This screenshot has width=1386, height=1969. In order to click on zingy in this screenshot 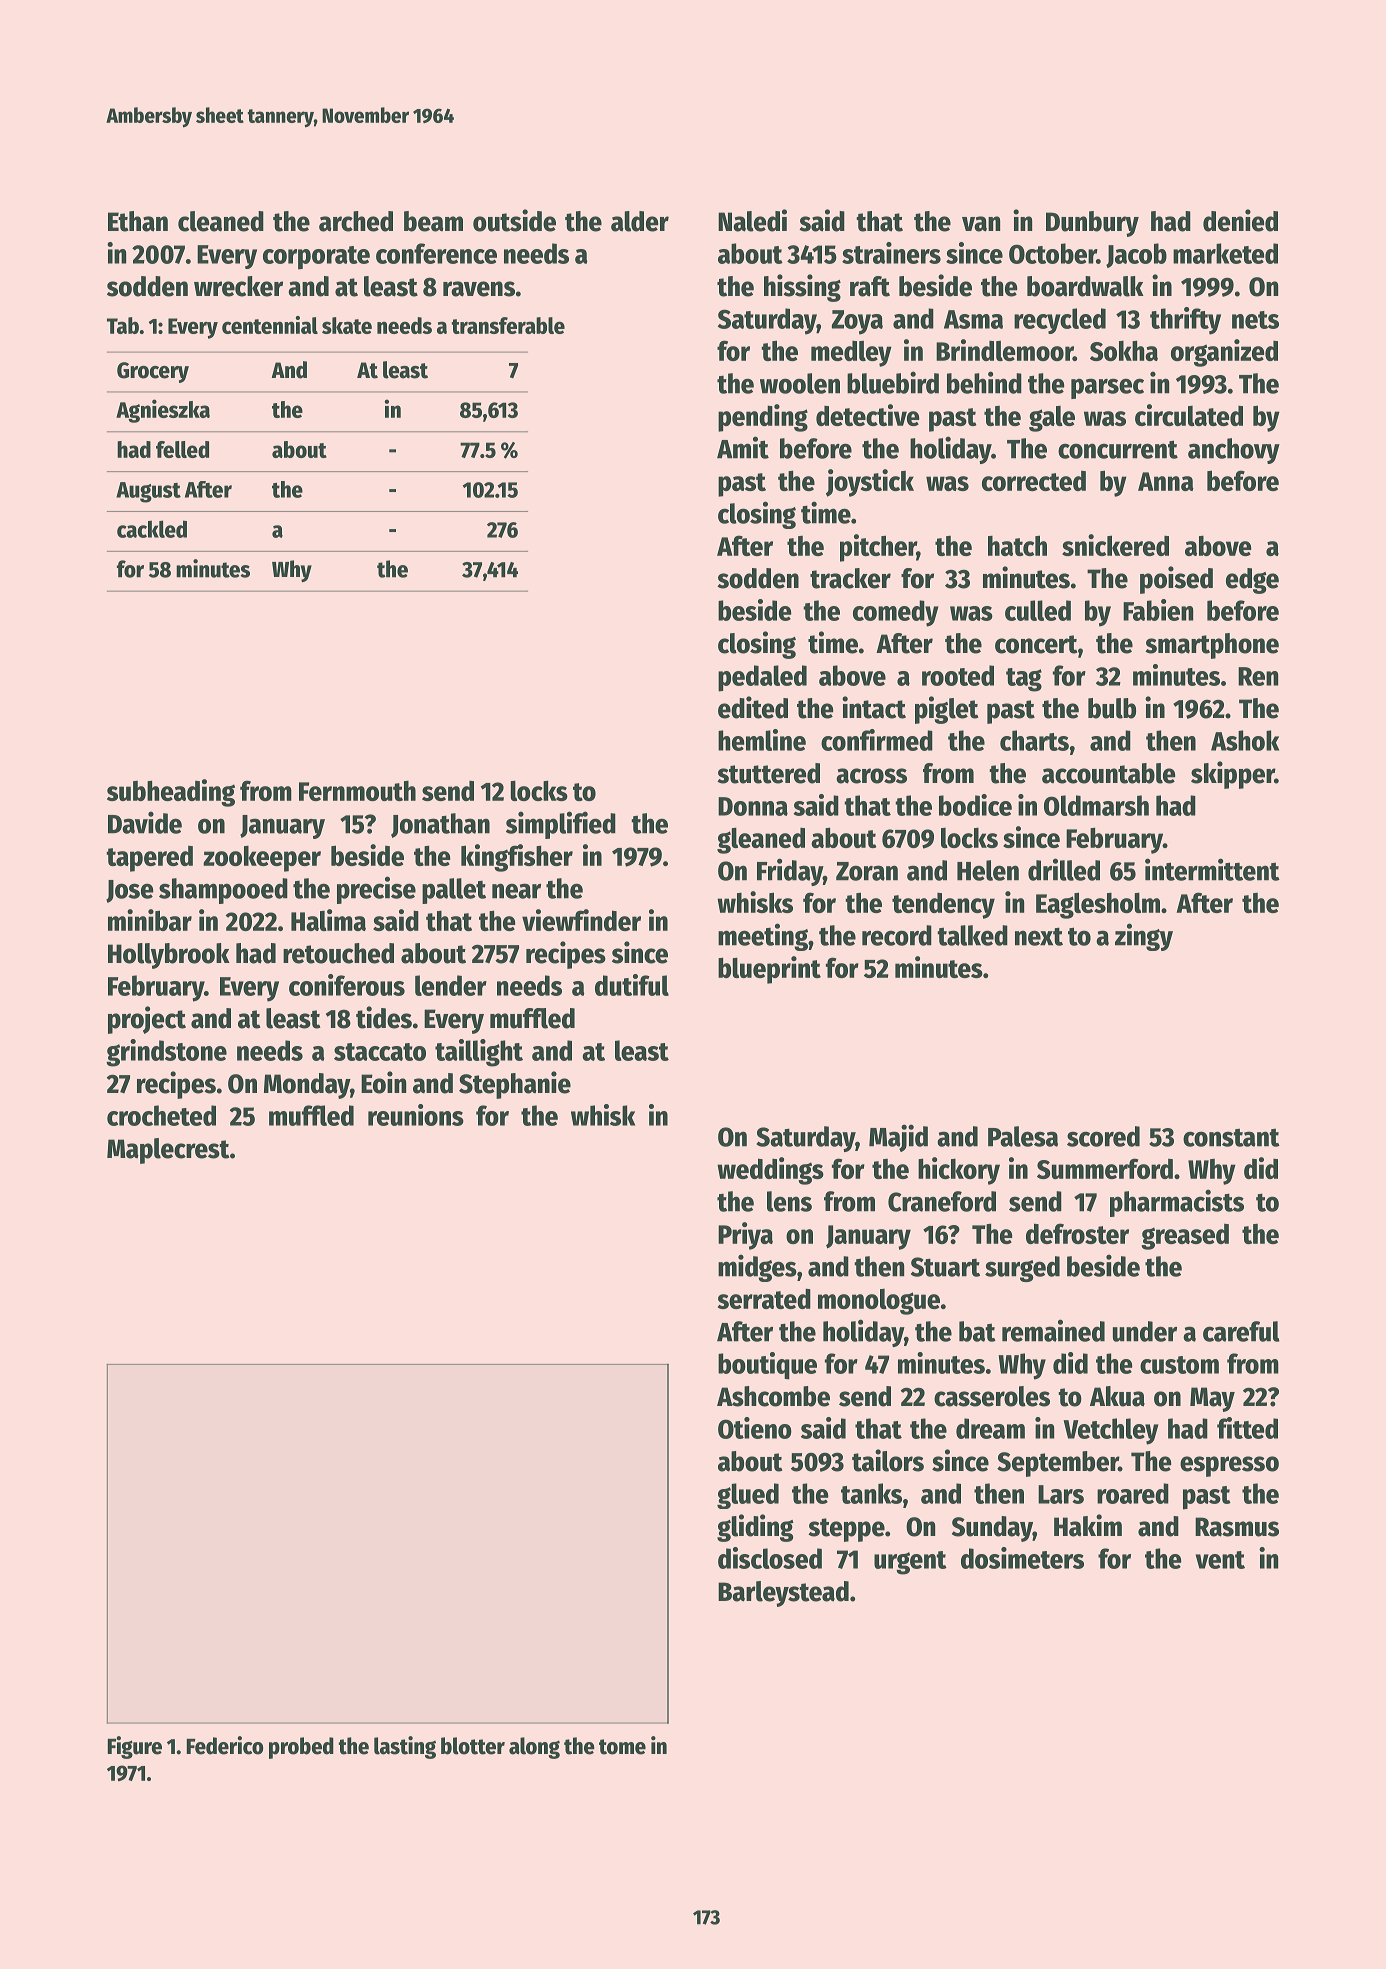, I will do `click(1144, 937)`.
